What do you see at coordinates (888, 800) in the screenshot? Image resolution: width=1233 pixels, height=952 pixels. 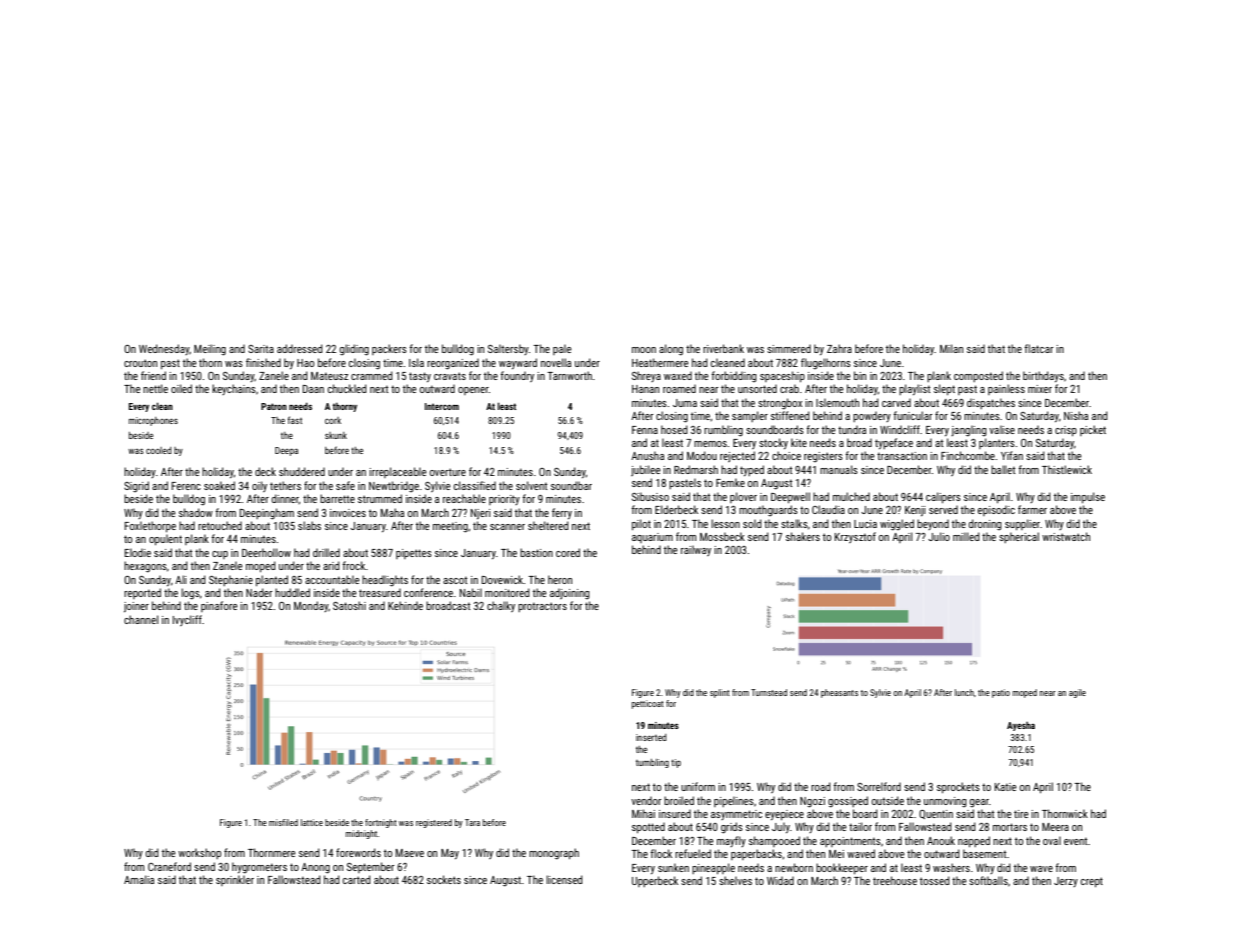 I see `outside` at bounding box center [888, 800].
